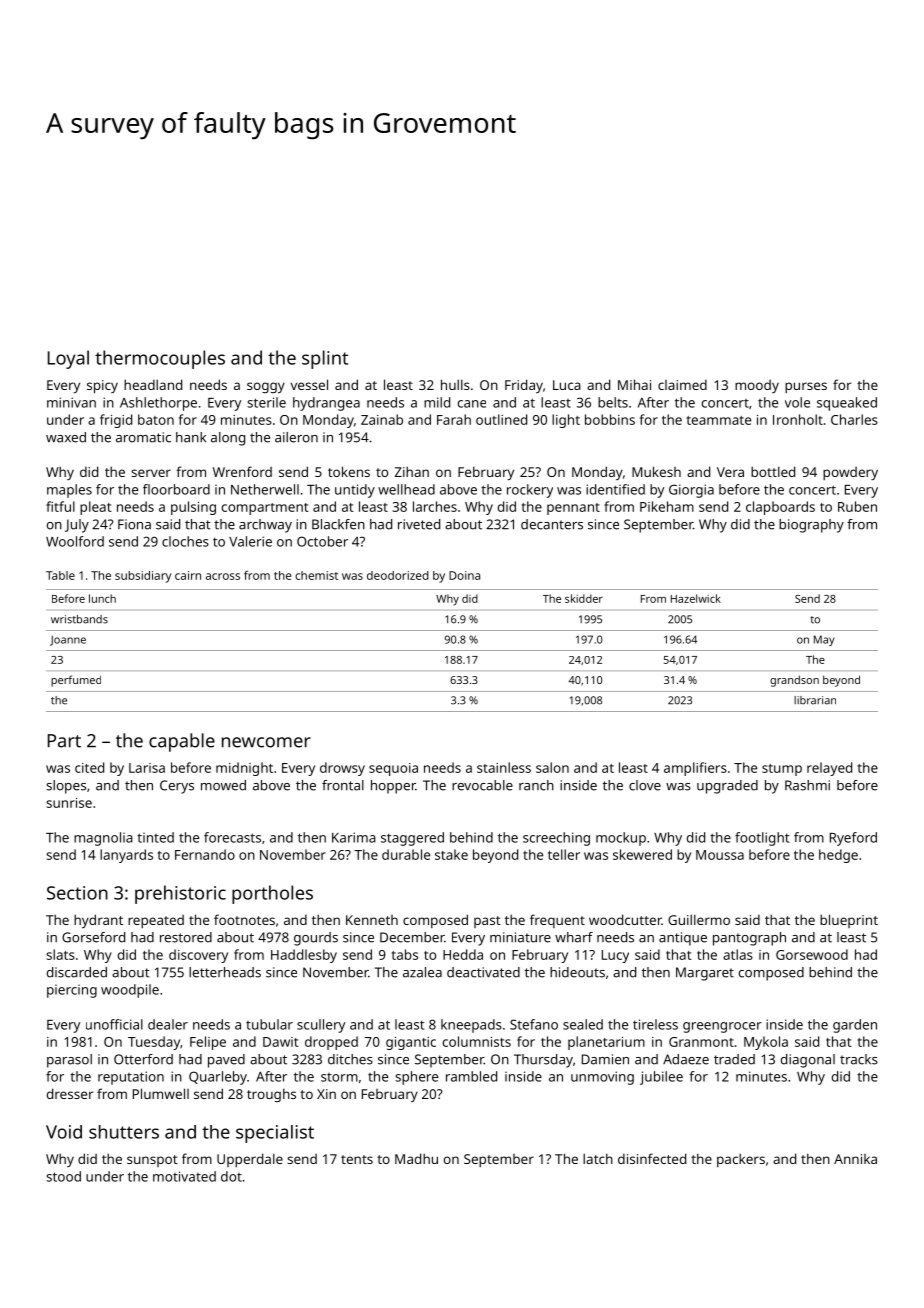 This document has height=1308, width=924. I want to click on stood, so click(63, 1176).
